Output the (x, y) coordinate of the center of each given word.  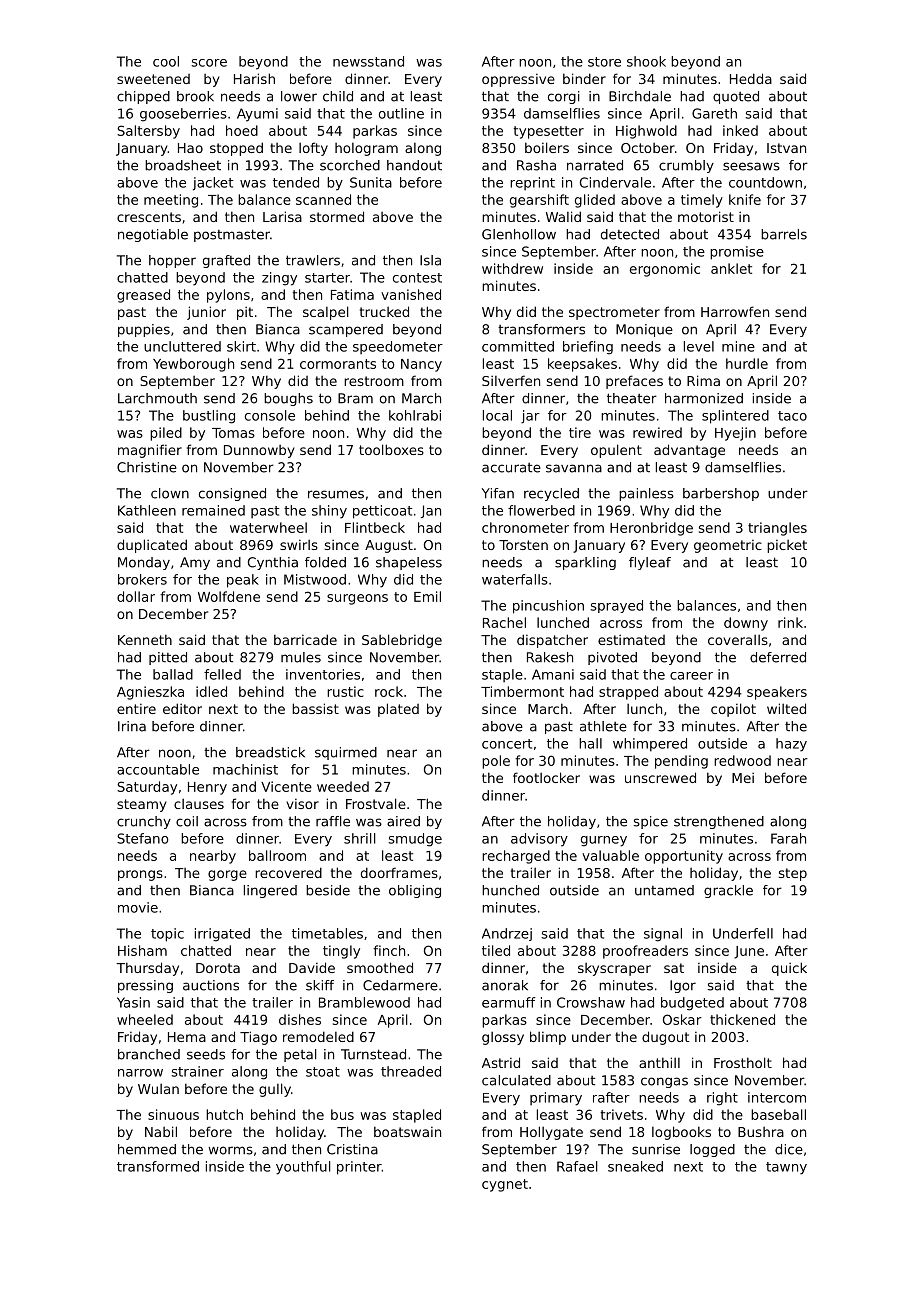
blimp (548, 1038)
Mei (743, 778)
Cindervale (615, 182)
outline (401, 113)
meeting (171, 201)
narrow (140, 1073)
